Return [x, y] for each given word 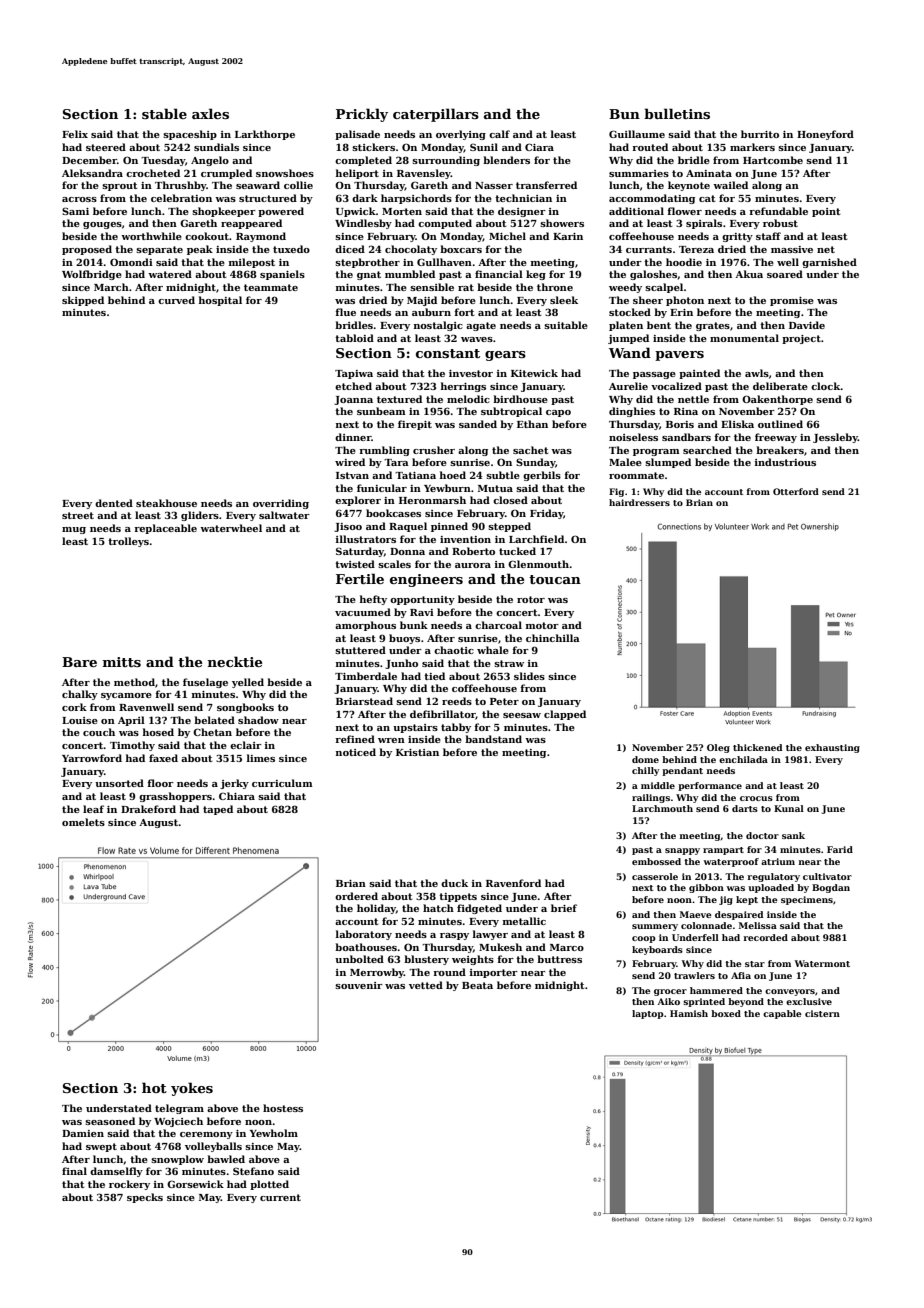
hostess [283, 1108]
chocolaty [411, 250]
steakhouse [166, 503]
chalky [80, 695]
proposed [87, 250]
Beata [477, 985]
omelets [83, 822]
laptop [648, 1014]
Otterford [796, 491]
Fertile [360, 578]
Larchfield [537, 539]
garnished [829, 263]
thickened [757, 747]
